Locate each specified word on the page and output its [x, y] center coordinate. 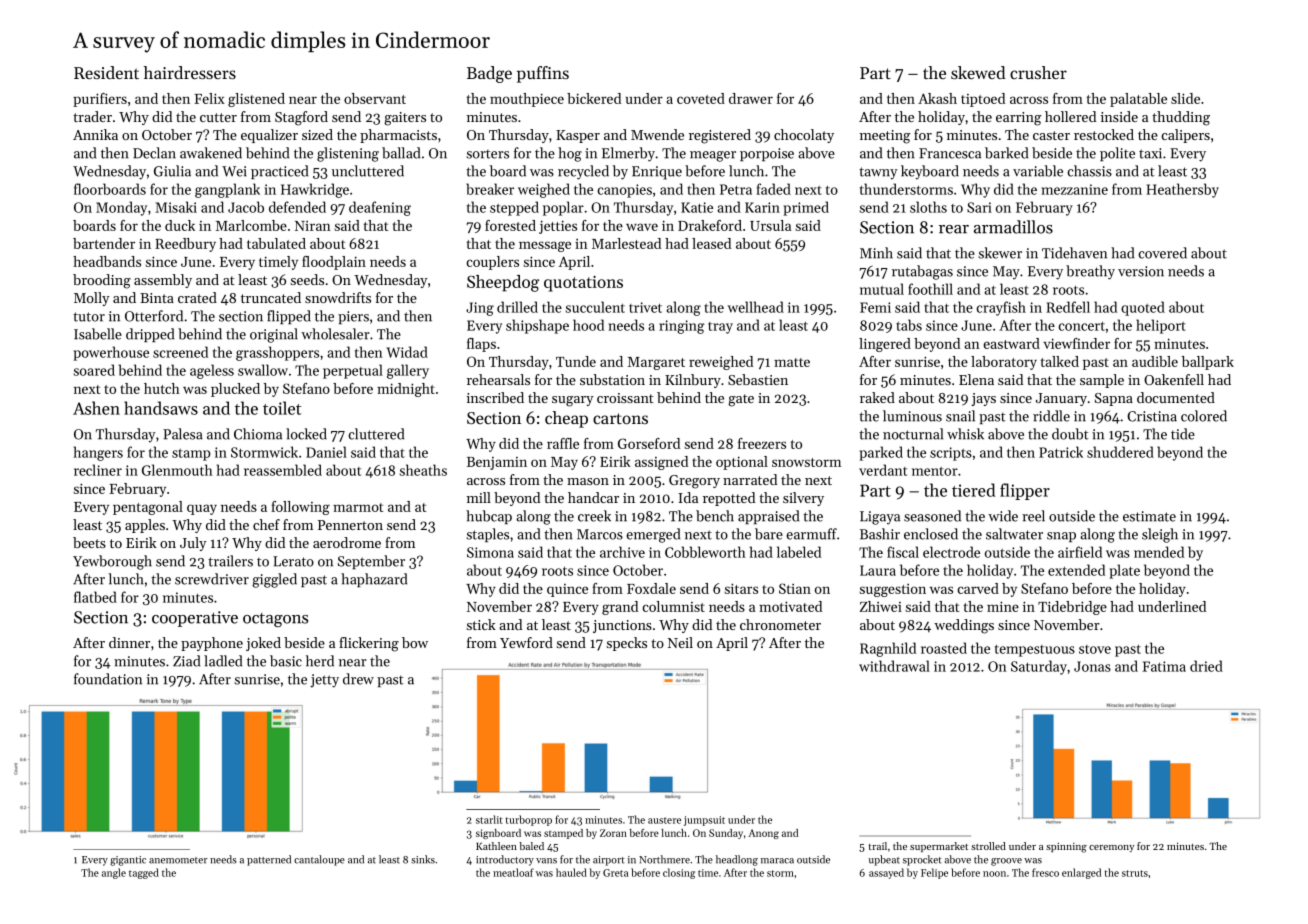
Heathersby [1183, 190]
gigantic [128, 861]
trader [92, 116]
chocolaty [804, 136]
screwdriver [212, 579]
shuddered [1120, 452]
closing [679, 873]
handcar [593, 497]
